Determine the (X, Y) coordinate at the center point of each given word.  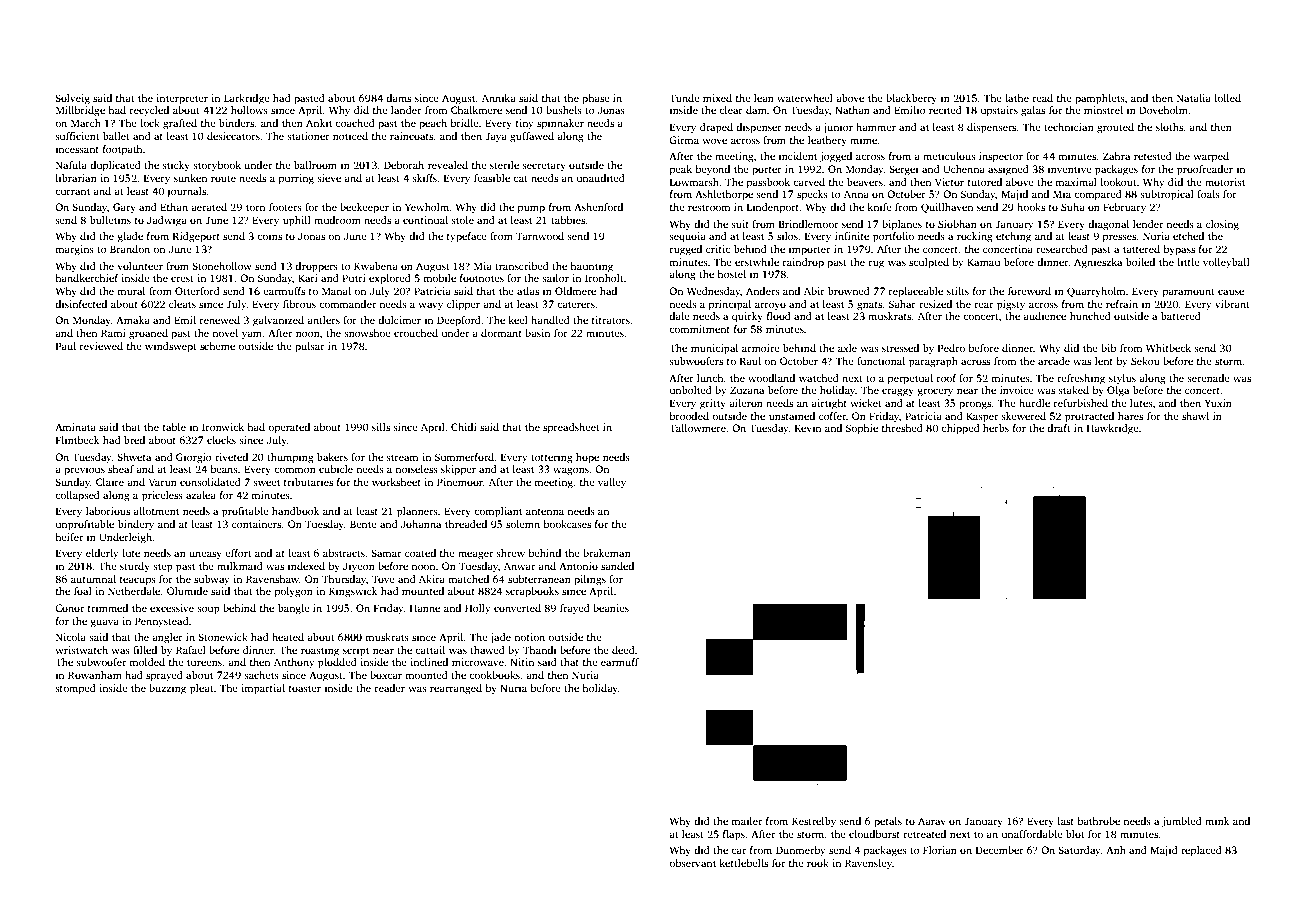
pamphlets (1100, 99)
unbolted (691, 390)
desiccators (233, 136)
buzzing (167, 689)
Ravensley (868, 864)
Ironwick (223, 427)
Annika (499, 98)
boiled (1140, 262)
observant (692, 863)
